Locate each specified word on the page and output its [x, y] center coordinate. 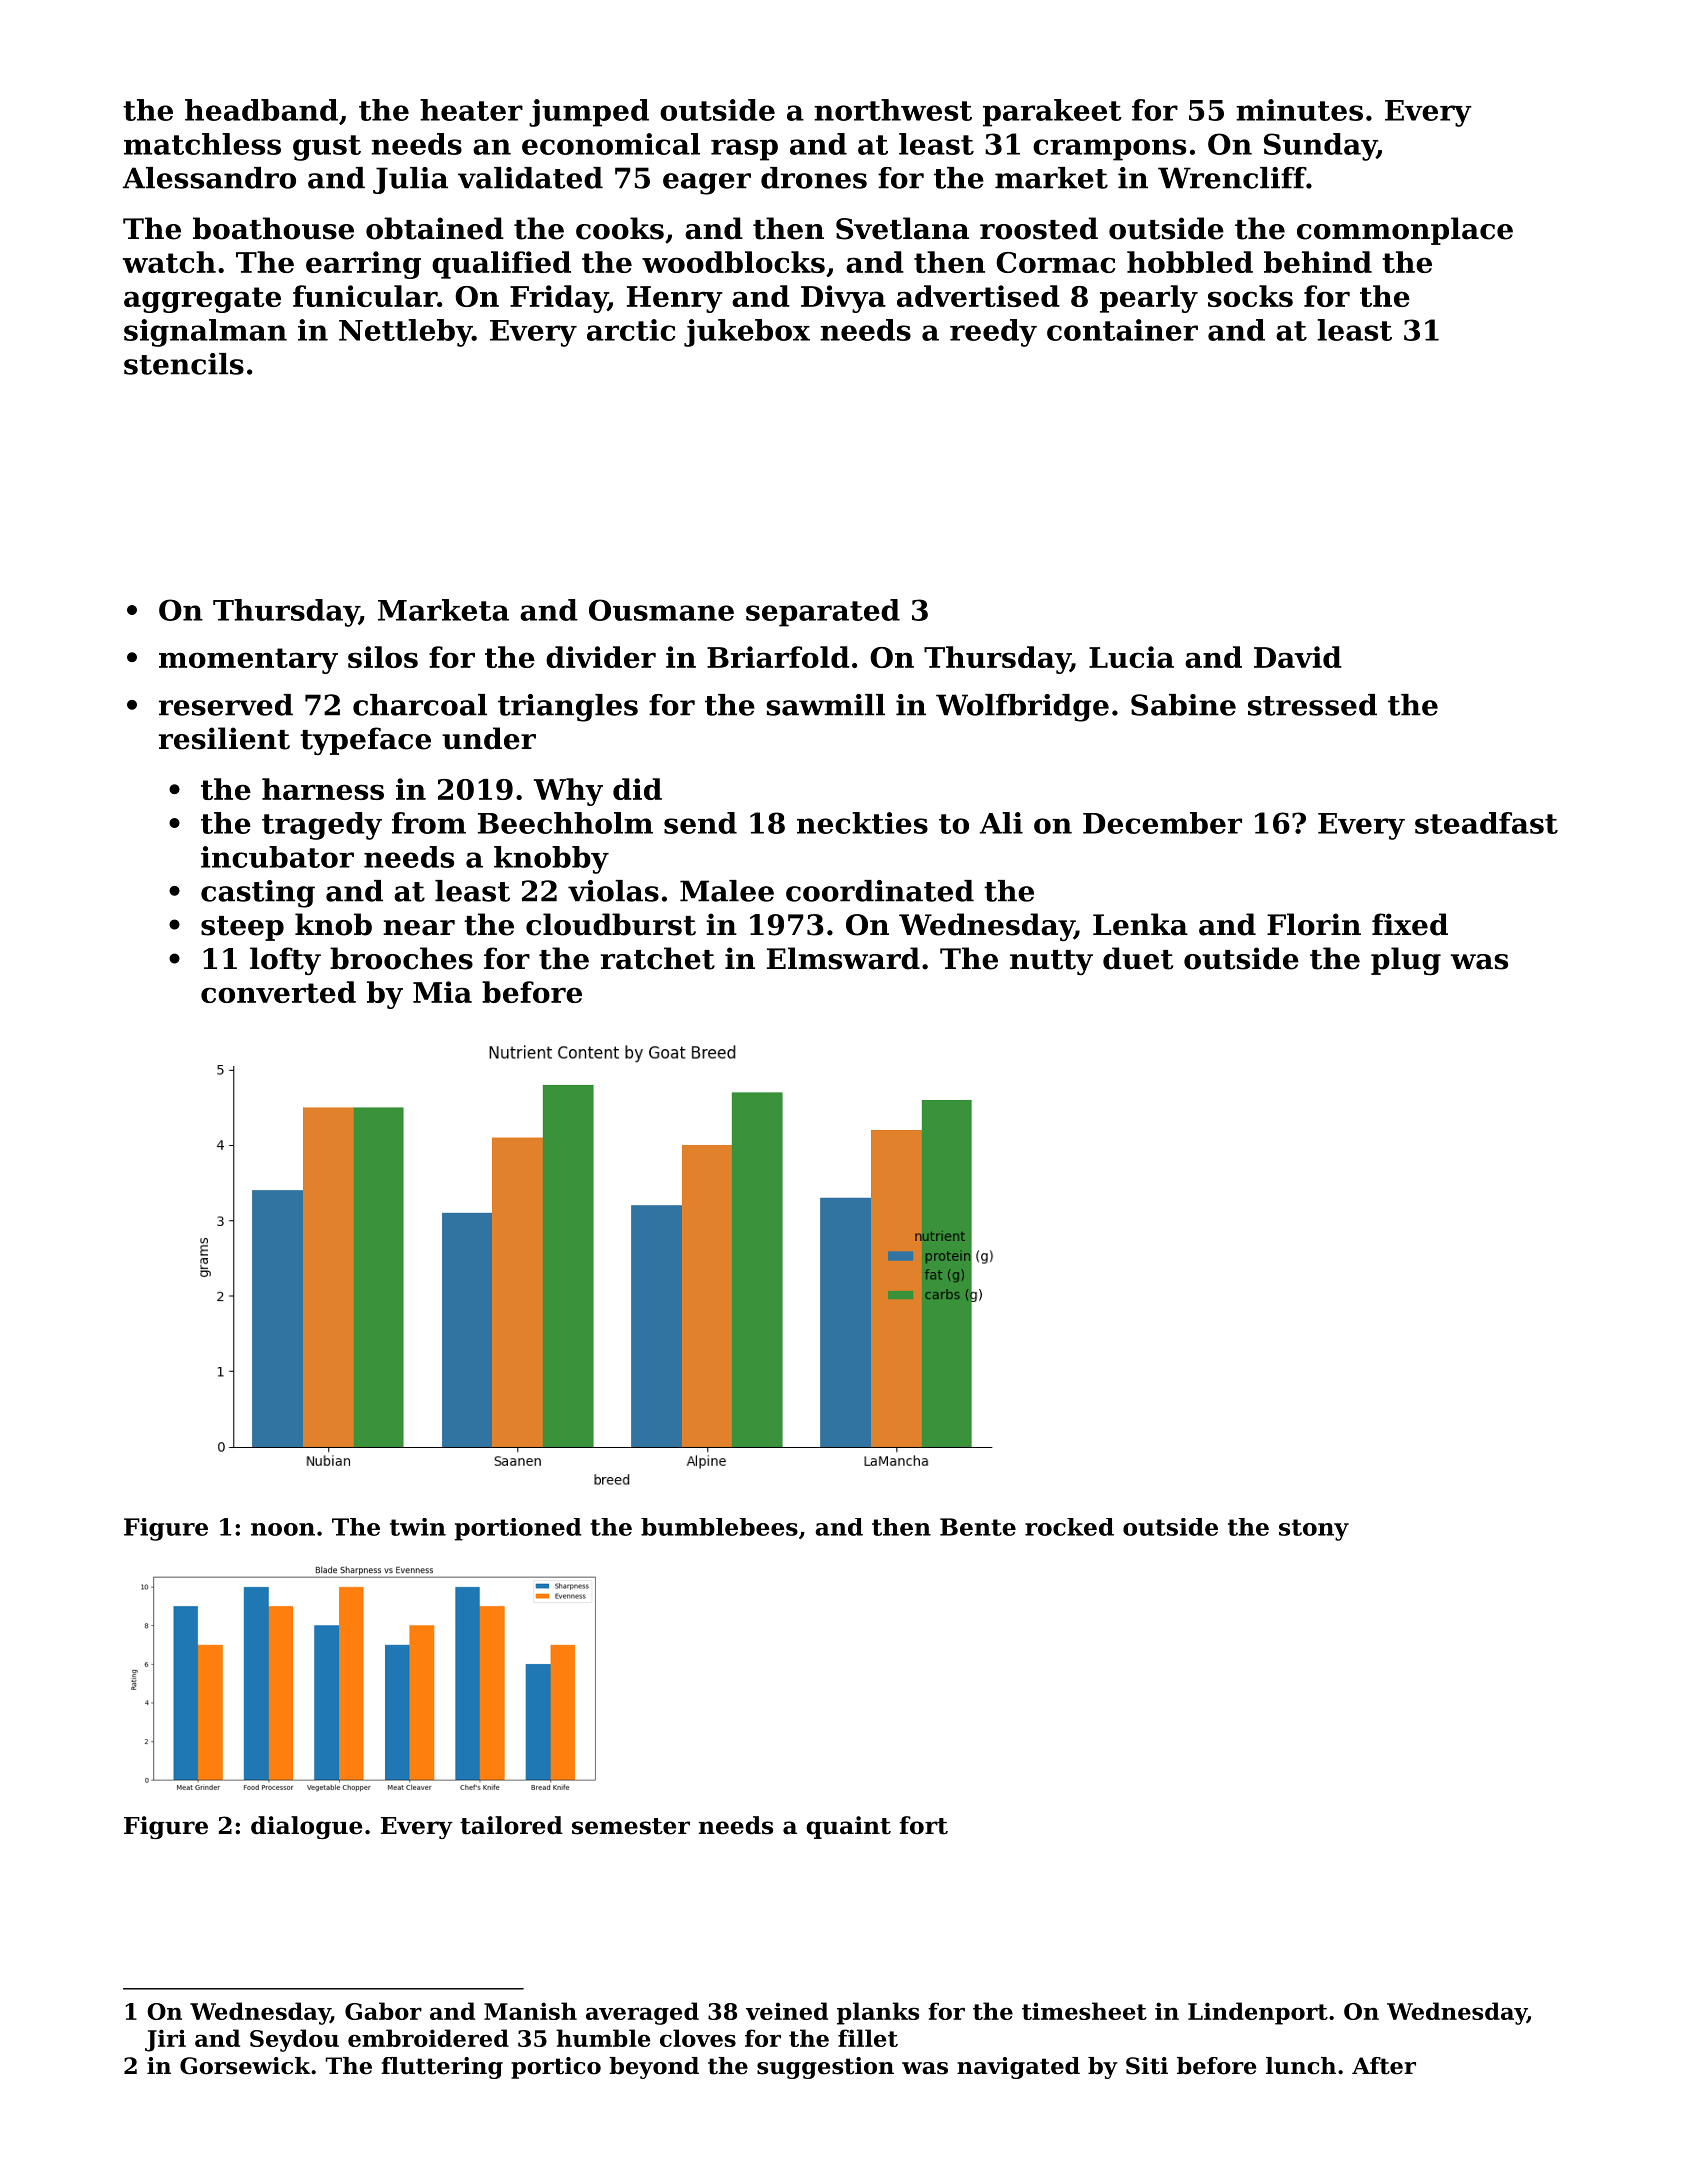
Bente [978, 1527]
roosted [1039, 228]
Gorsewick [245, 2066]
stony [1314, 1530]
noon [283, 1529]
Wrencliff [1232, 178]
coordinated [880, 891]
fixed [1410, 924]
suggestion [825, 2068]
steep [242, 928]
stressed [1312, 705]
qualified [501, 265]
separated [823, 613]
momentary [248, 661]
